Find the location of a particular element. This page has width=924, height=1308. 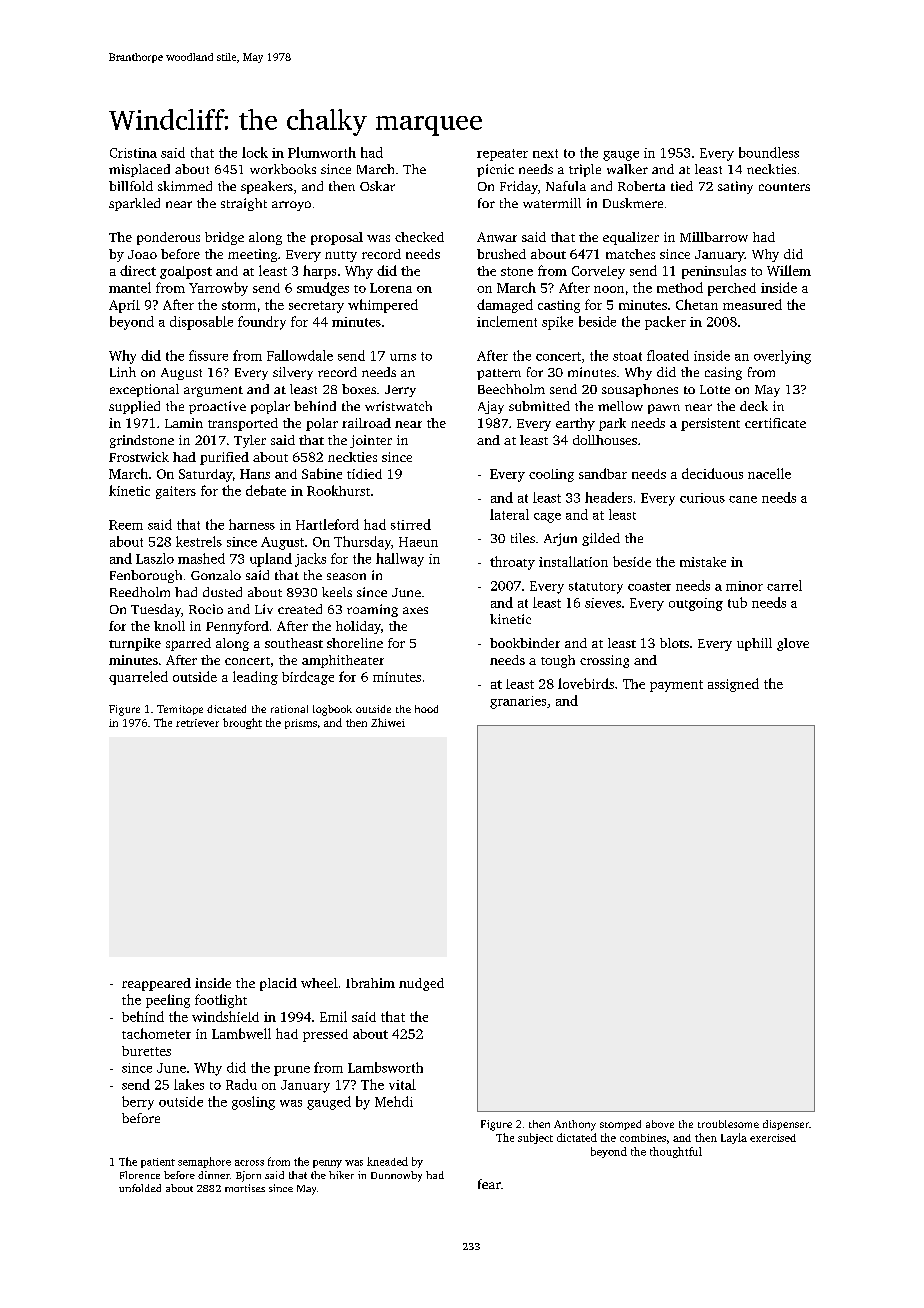

repeater is located at coordinates (502, 155).
